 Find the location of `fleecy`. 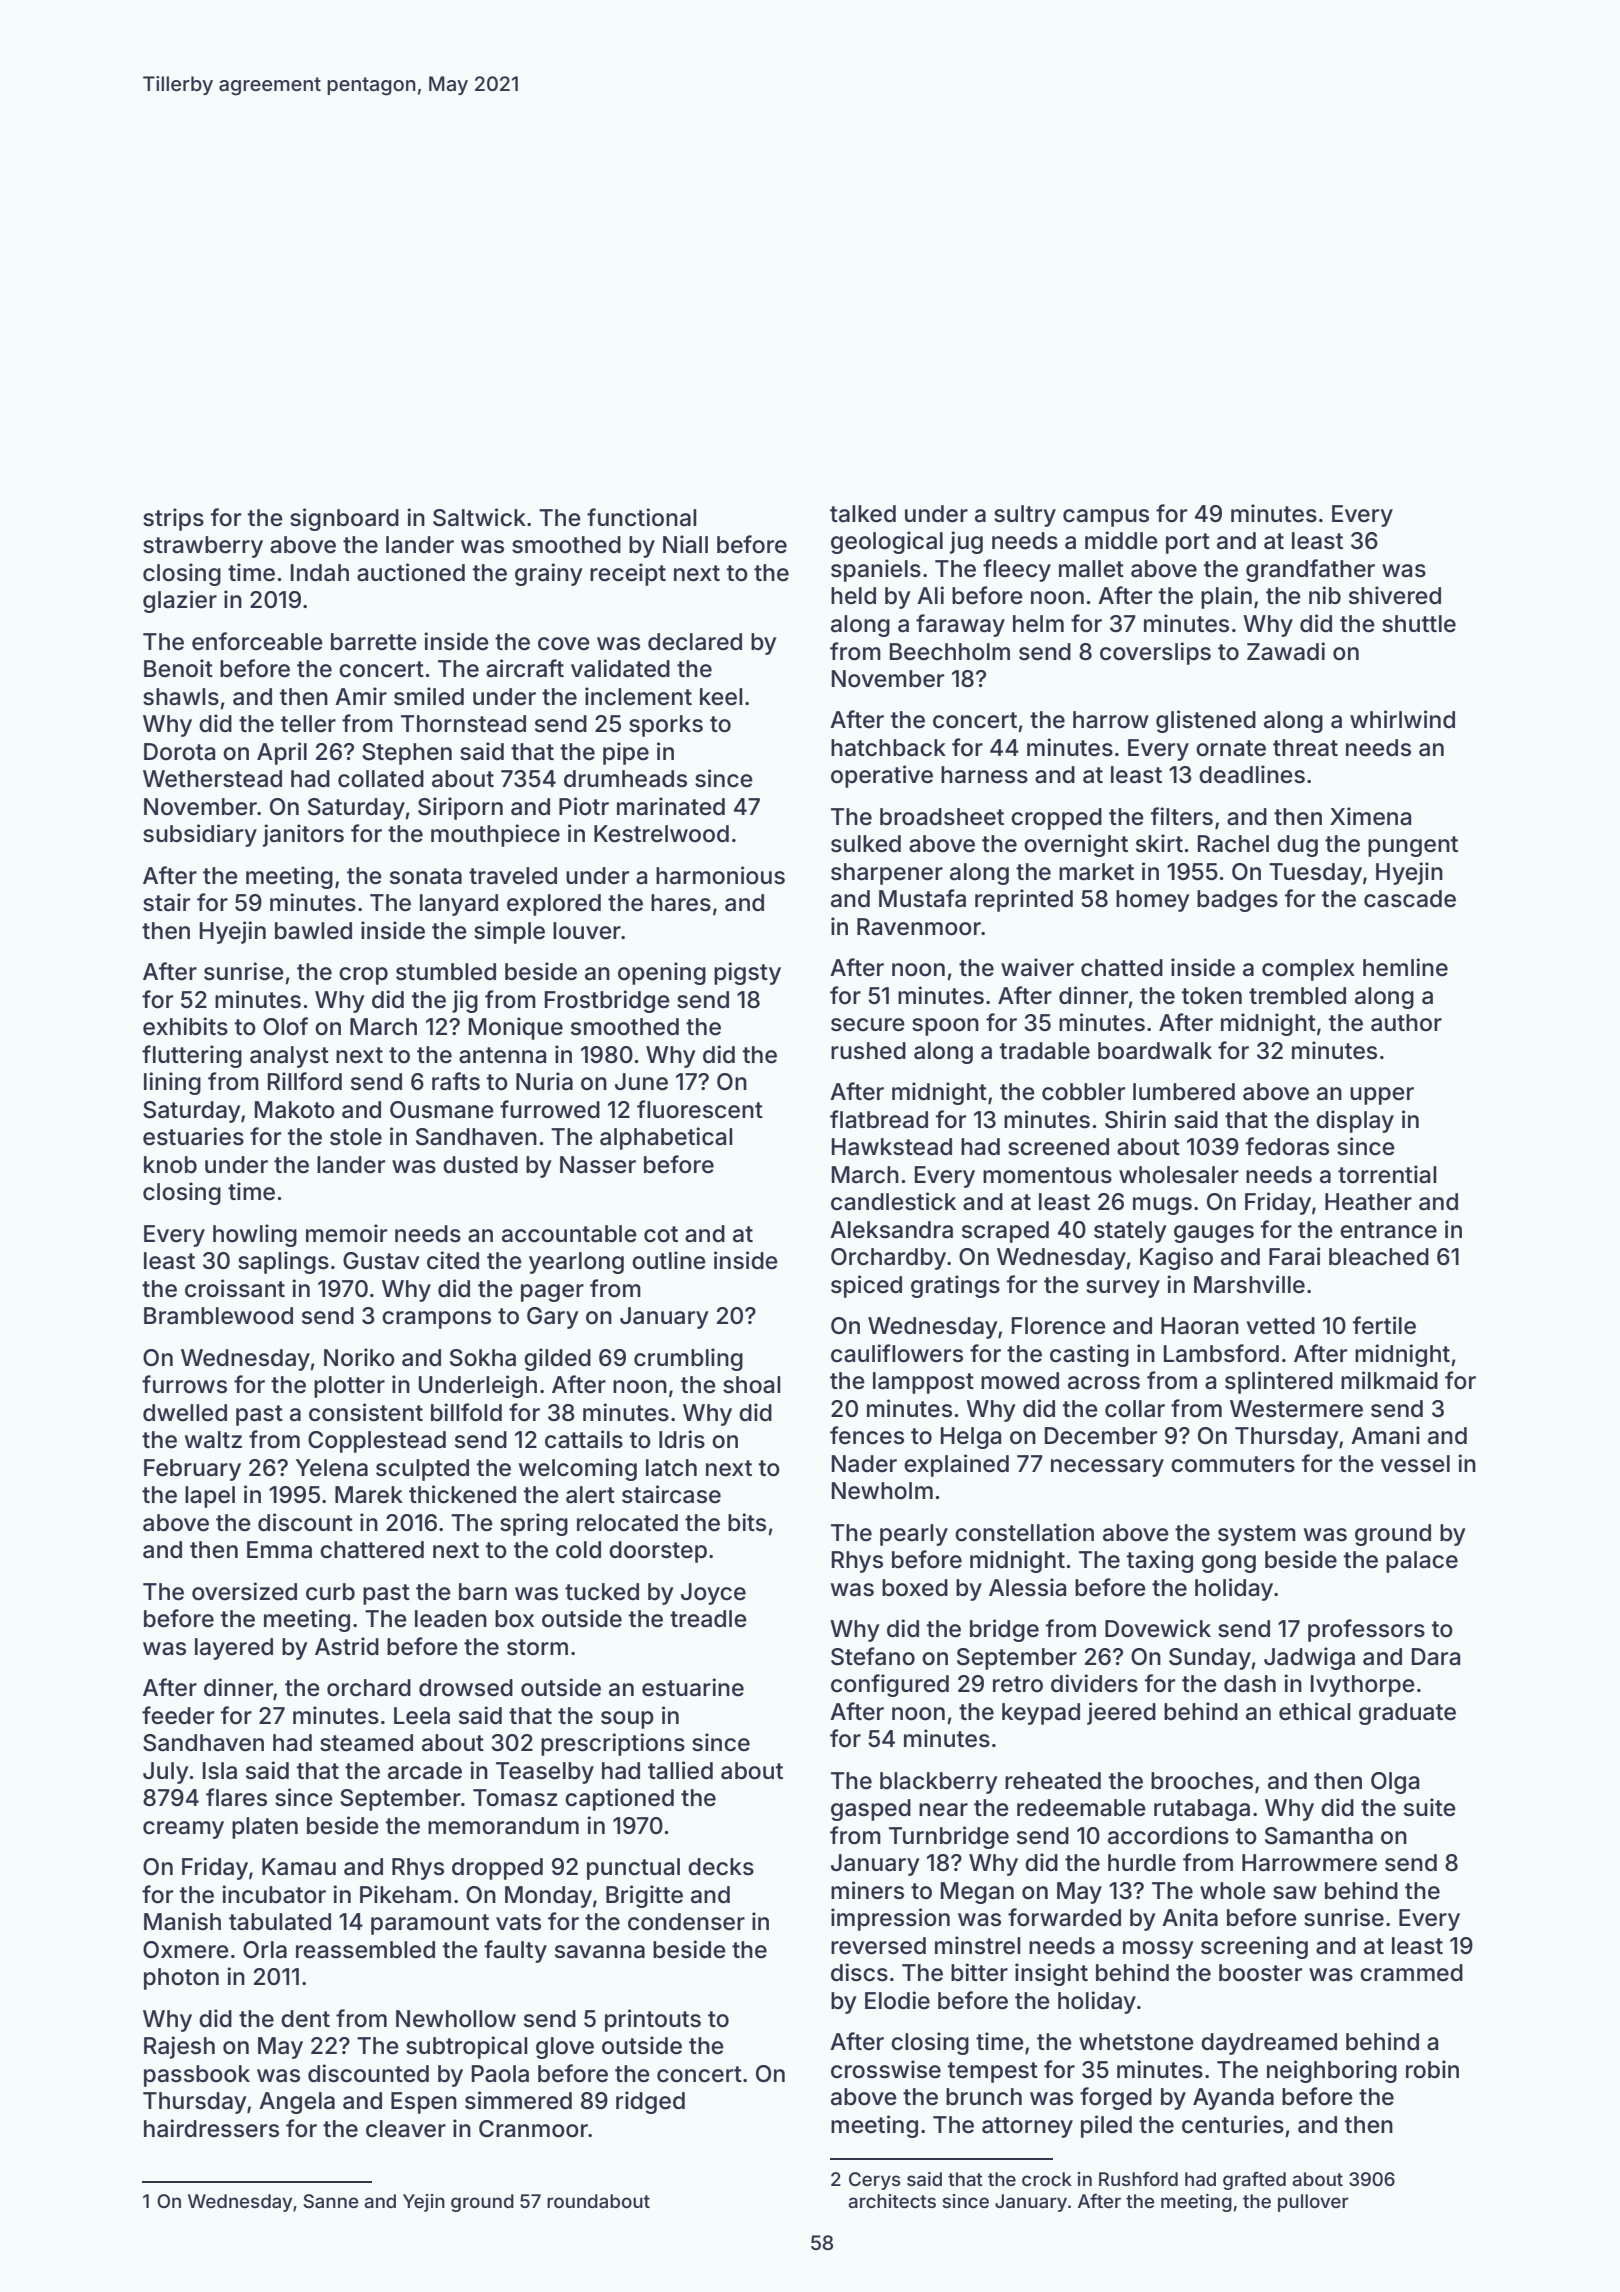

fleecy is located at coordinates (1017, 570).
